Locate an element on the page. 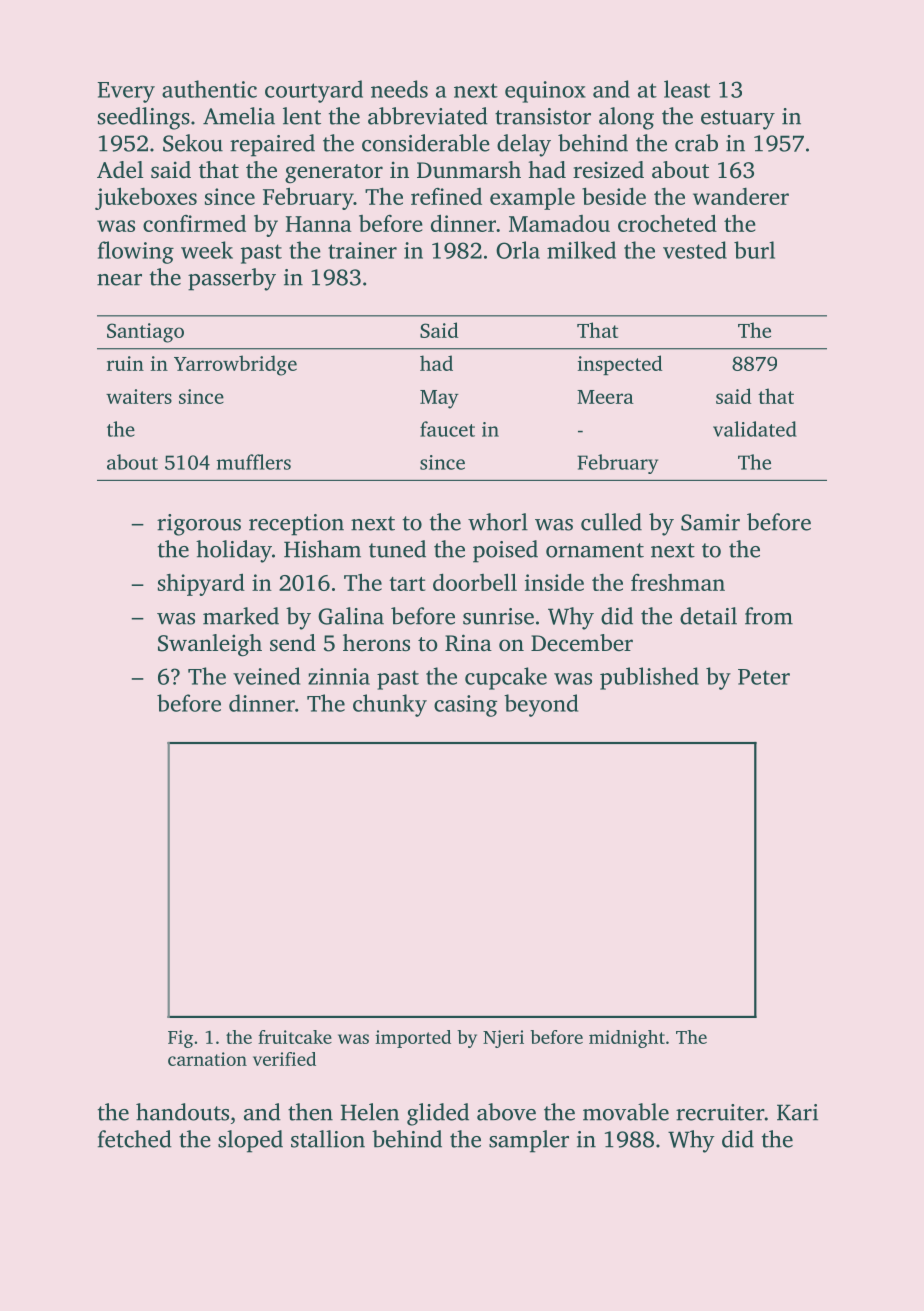 This image has width=924, height=1311. Peter is located at coordinates (764, 677).
